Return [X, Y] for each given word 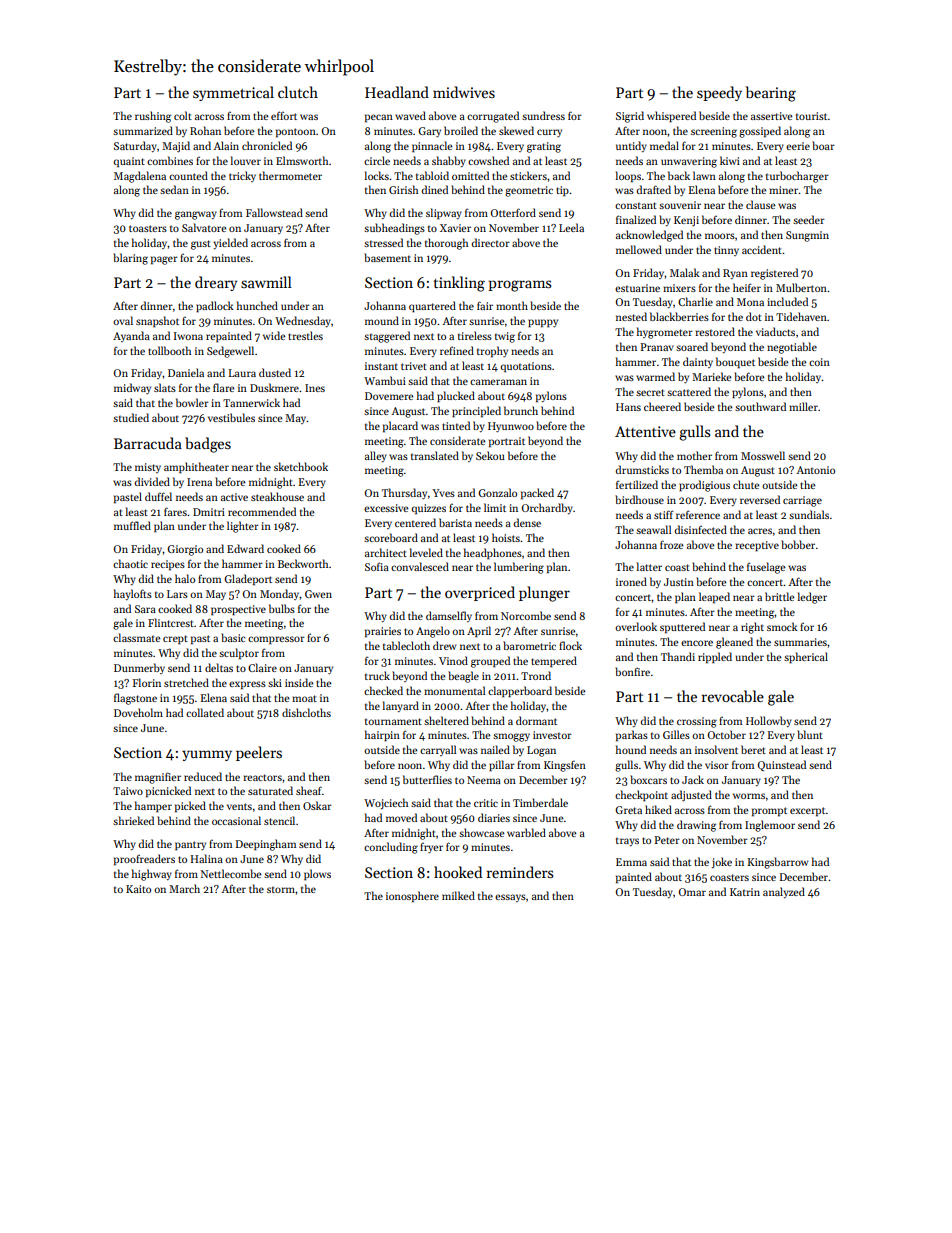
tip [562, 191]
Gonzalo [497, 492]
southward [760, 406]
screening [714, 132]
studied [131, 417]
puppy [543, 323]
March [184, 888]
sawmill [266, 282]
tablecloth [406, 645]
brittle [779, 596]
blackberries [679, 316]
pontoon [296, 132]
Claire [262, 667]
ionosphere [412, 896]
